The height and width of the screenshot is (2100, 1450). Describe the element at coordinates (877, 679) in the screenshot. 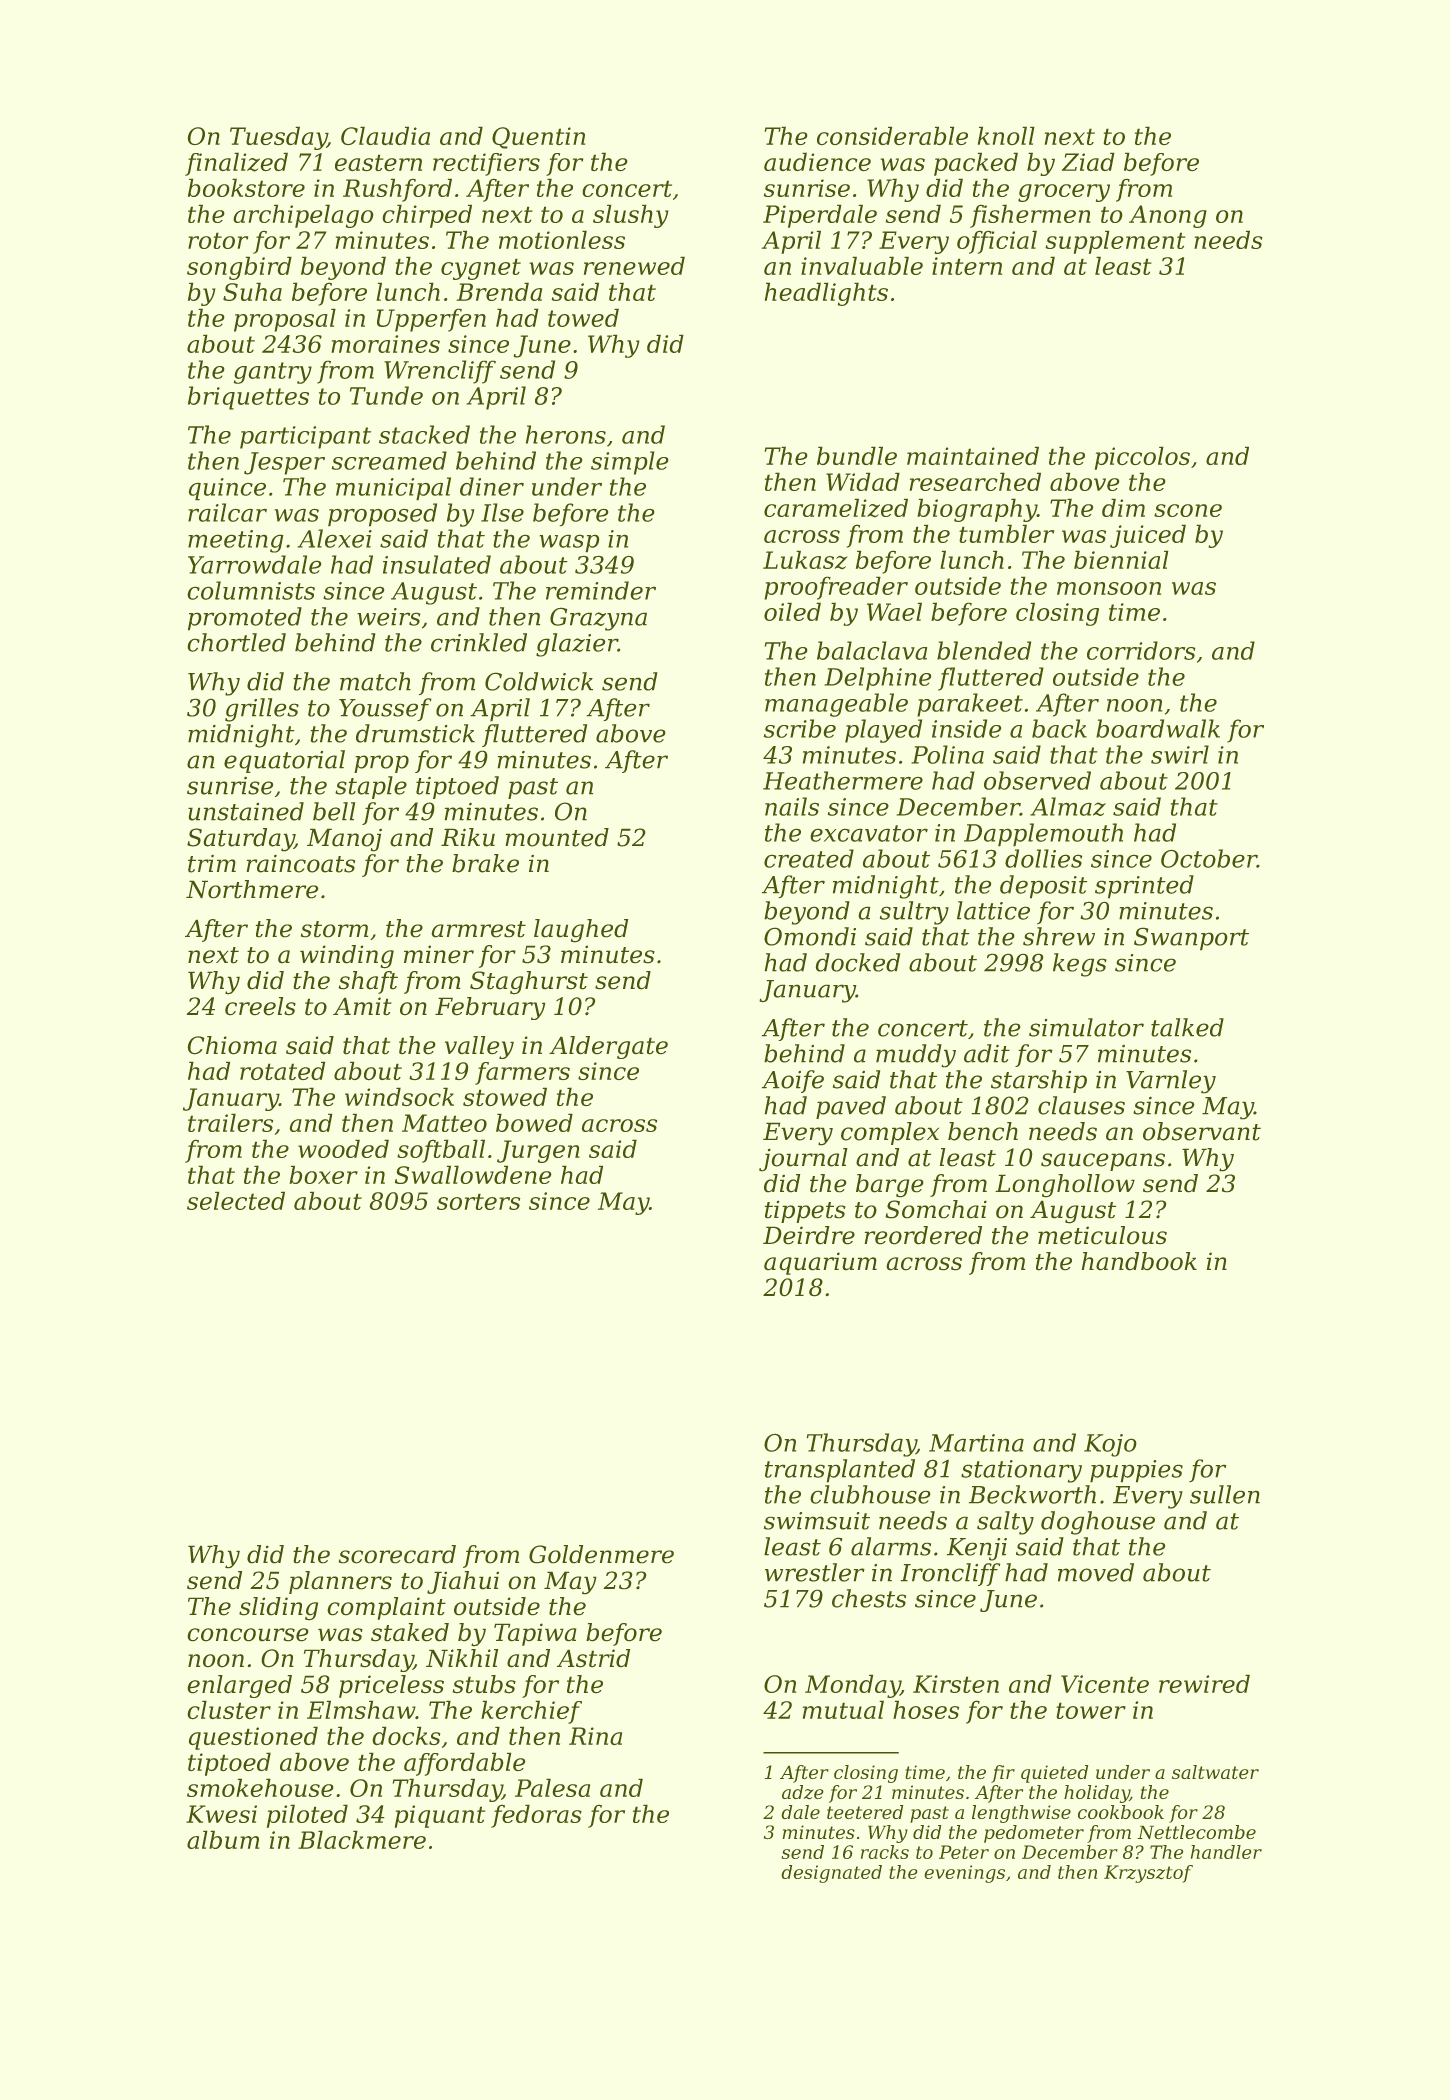

I see `Delphine` at that location.
